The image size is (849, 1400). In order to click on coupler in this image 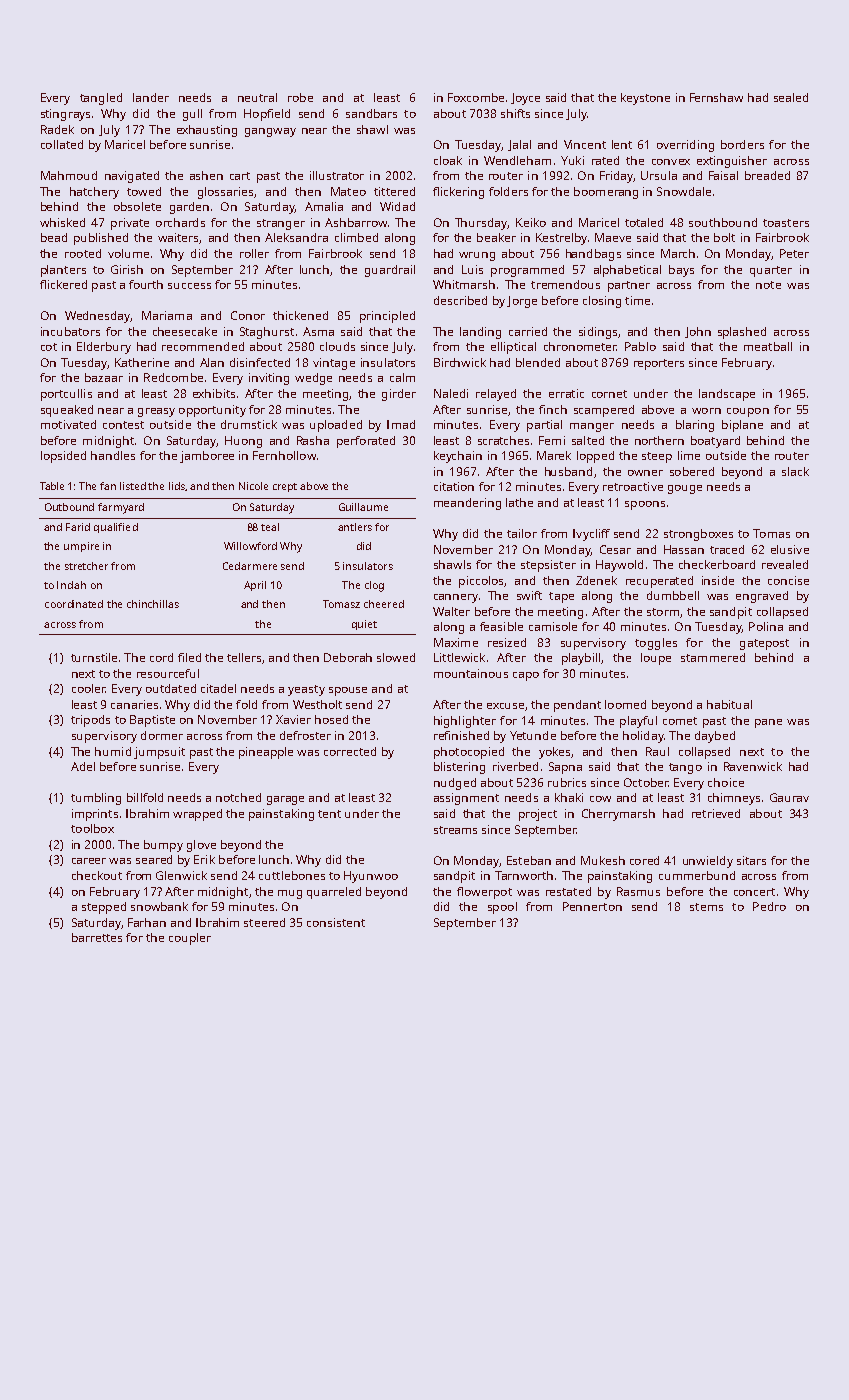, I will do `click(190, 939)`.
